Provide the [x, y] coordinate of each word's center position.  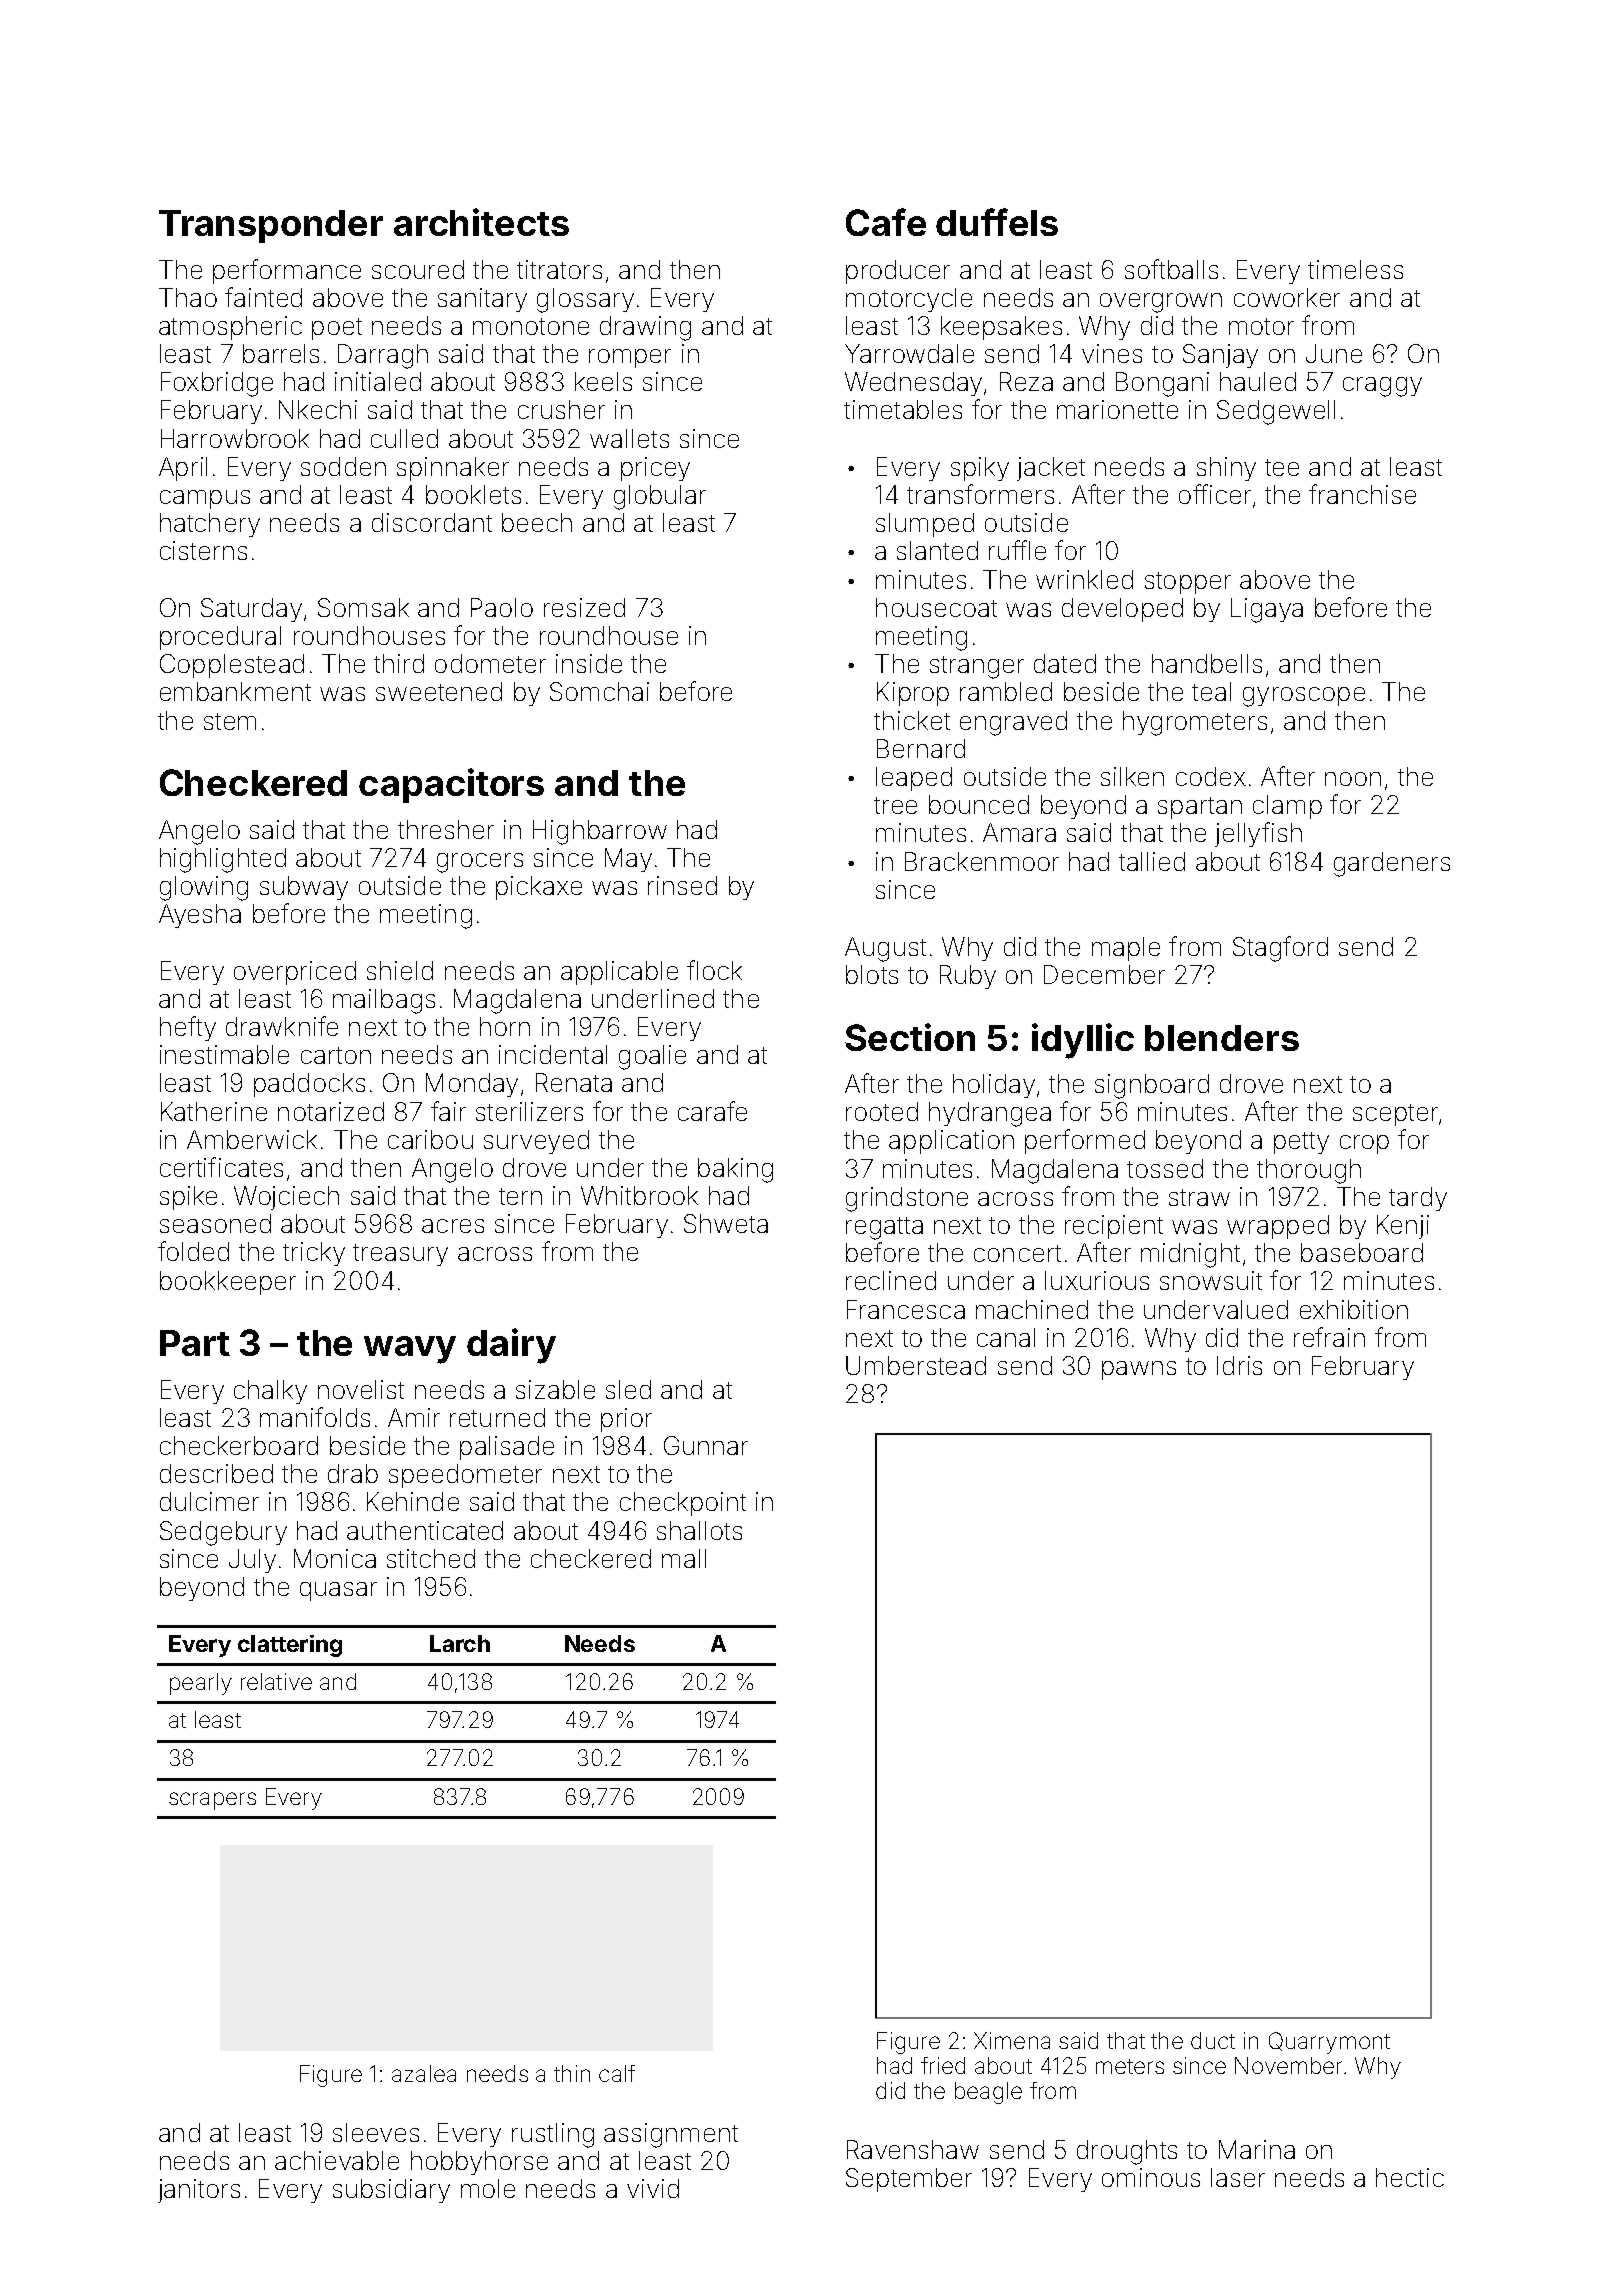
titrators [559, 269]
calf [617, 2073]
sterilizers [529, 1111]
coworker [1287, 297]
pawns [1139, 1370]
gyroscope [1304, 697]
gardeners [1392, 864]
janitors [199, 2191]
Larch [460, 1643]
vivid [653, 2188]
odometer [490, 663]
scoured [418, 269]
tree [895, 805]
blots [872, 974]
